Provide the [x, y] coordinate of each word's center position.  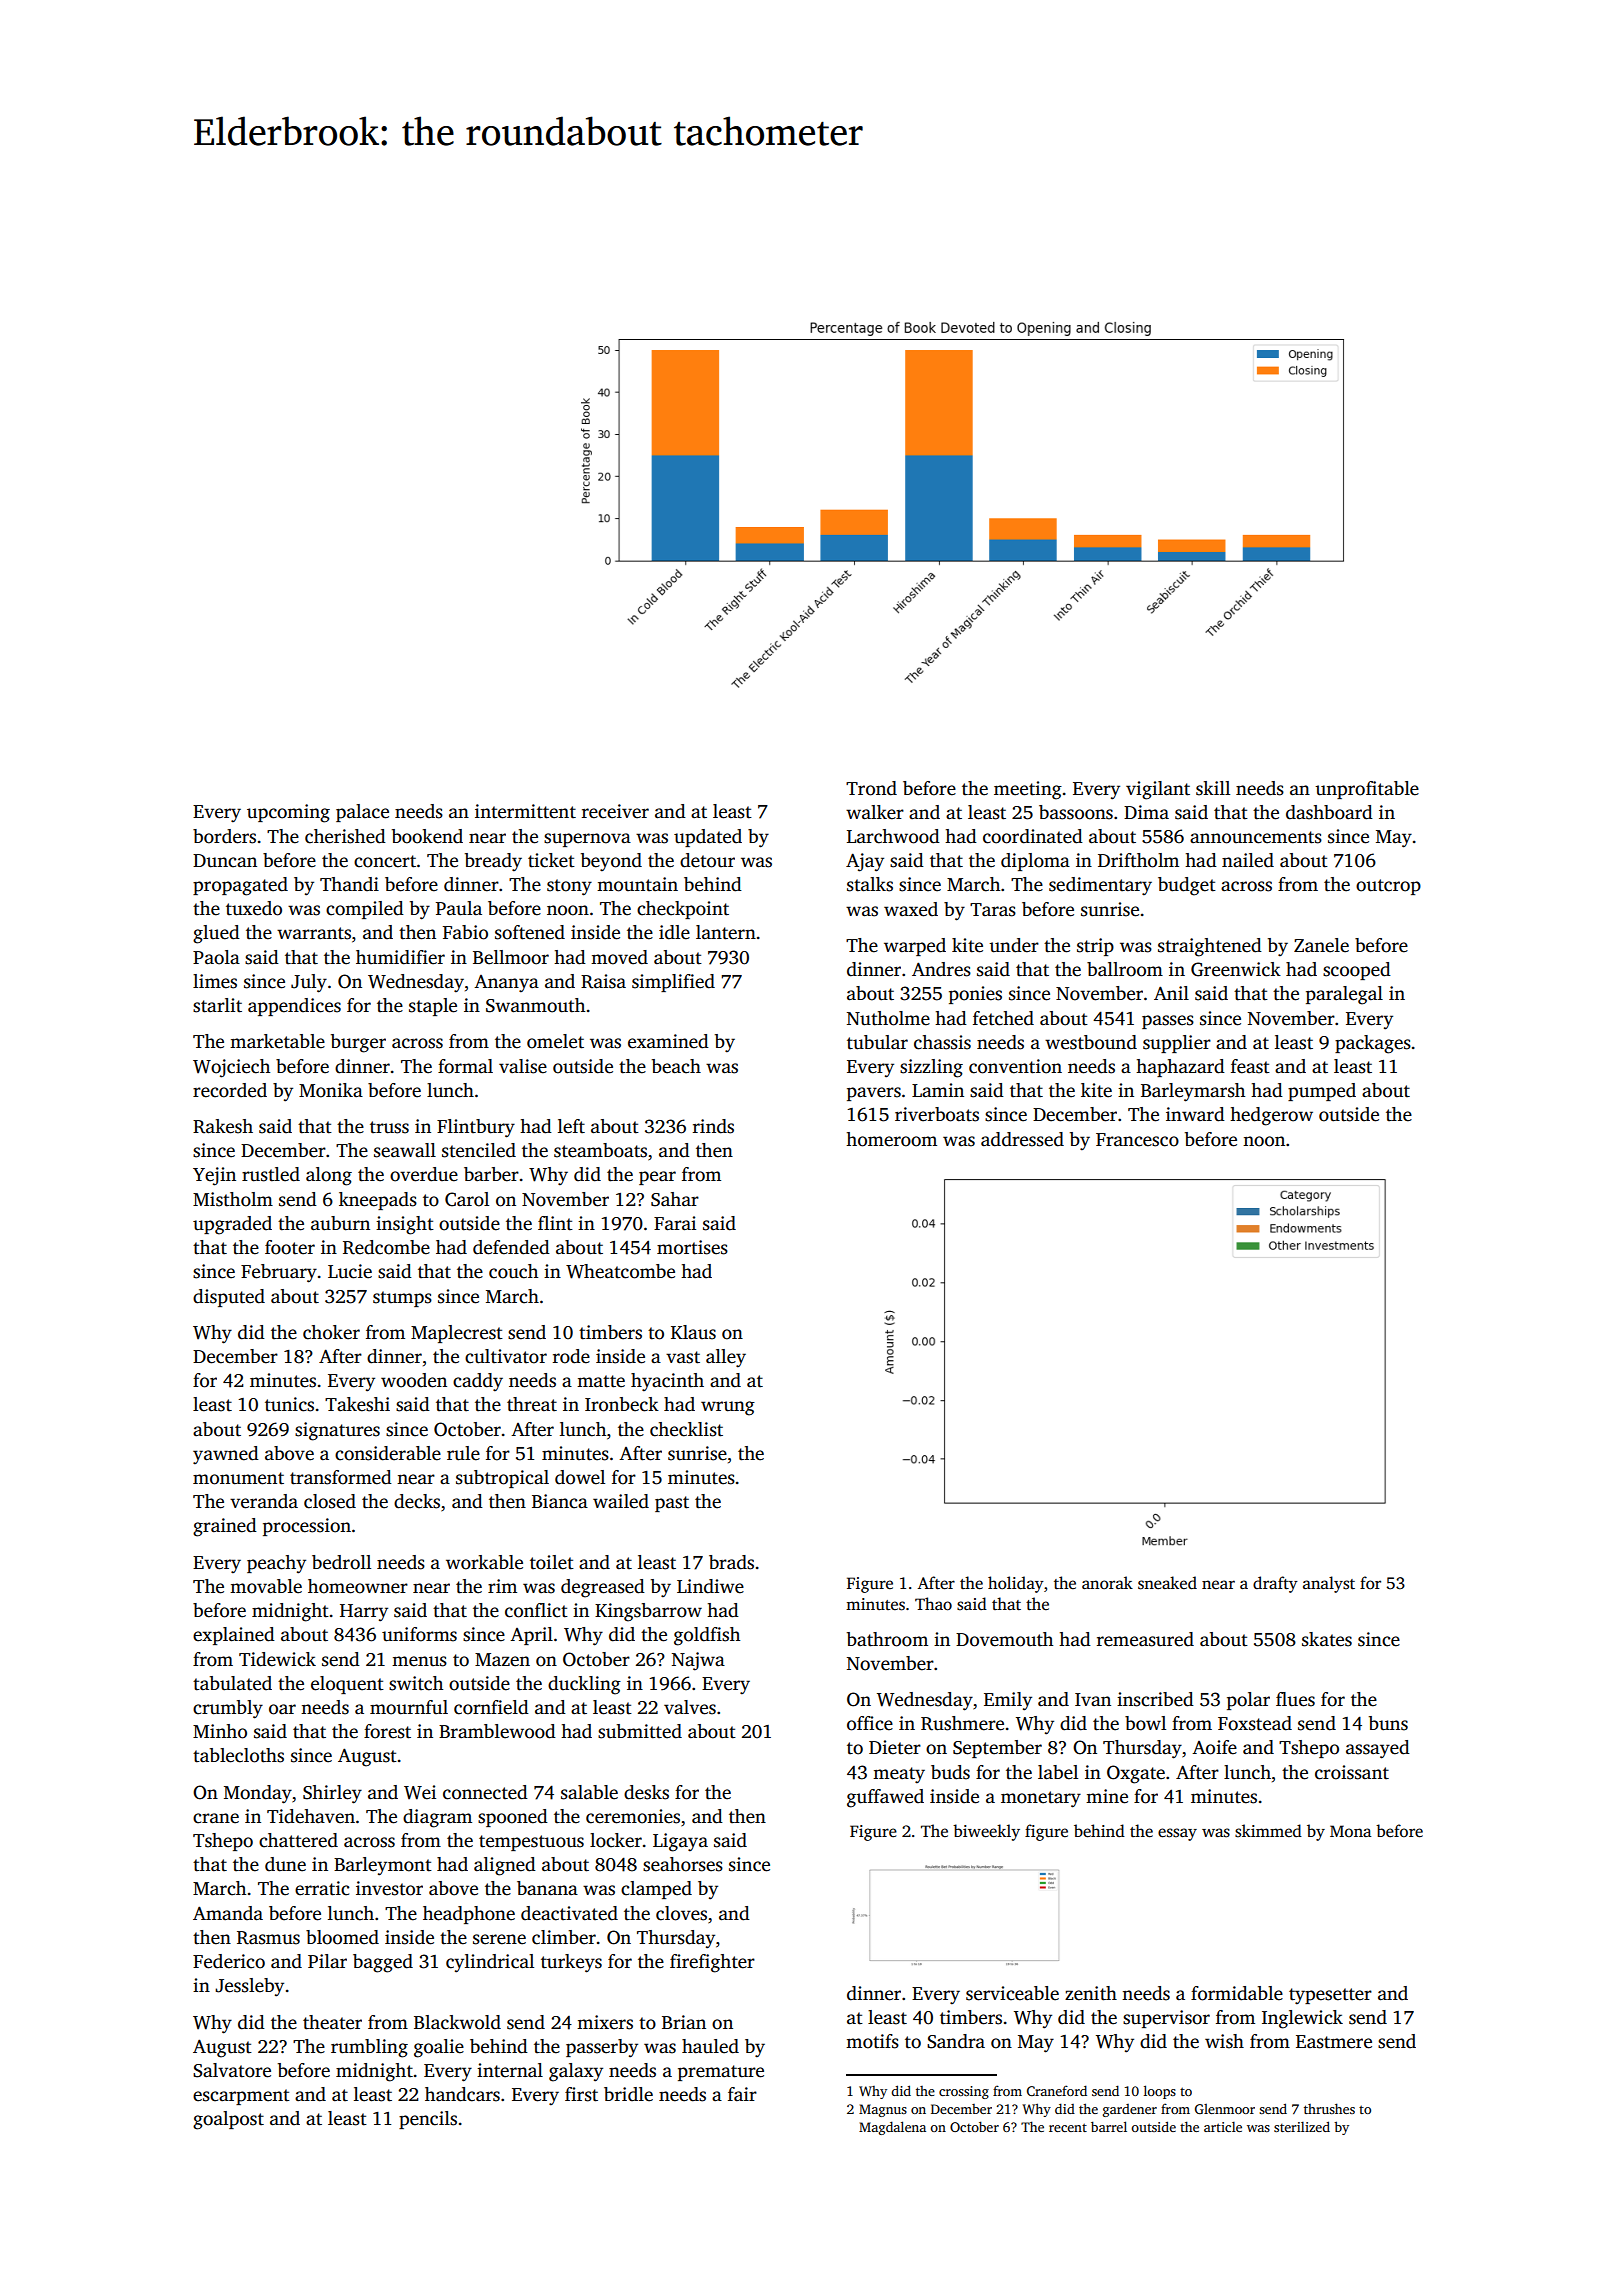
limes [215, 981]
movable [266, 1586]
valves [690, 1707]
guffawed [885, 1798]
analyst [1329, 1584]
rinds [713, 1126]
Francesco [1137, 1140]
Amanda [228, 1913]
